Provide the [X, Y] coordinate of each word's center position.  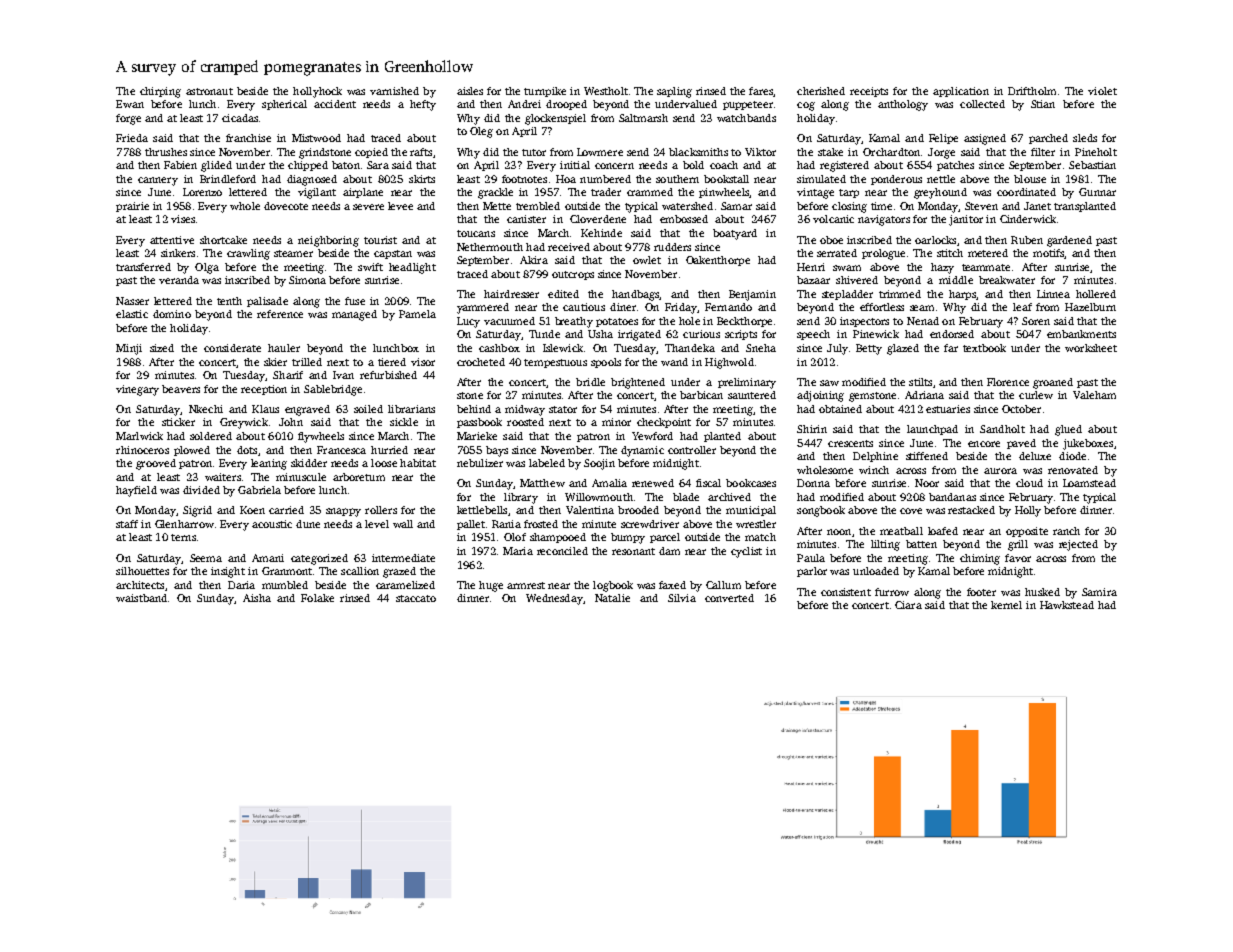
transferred [143, 267]
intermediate [403, 558]
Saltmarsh [643, 118]
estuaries [948, 409]
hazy [942, 268]
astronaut [209, 91]
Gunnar [1097, 192]
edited [563, 294]
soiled [368, 409]
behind [474, 409]
